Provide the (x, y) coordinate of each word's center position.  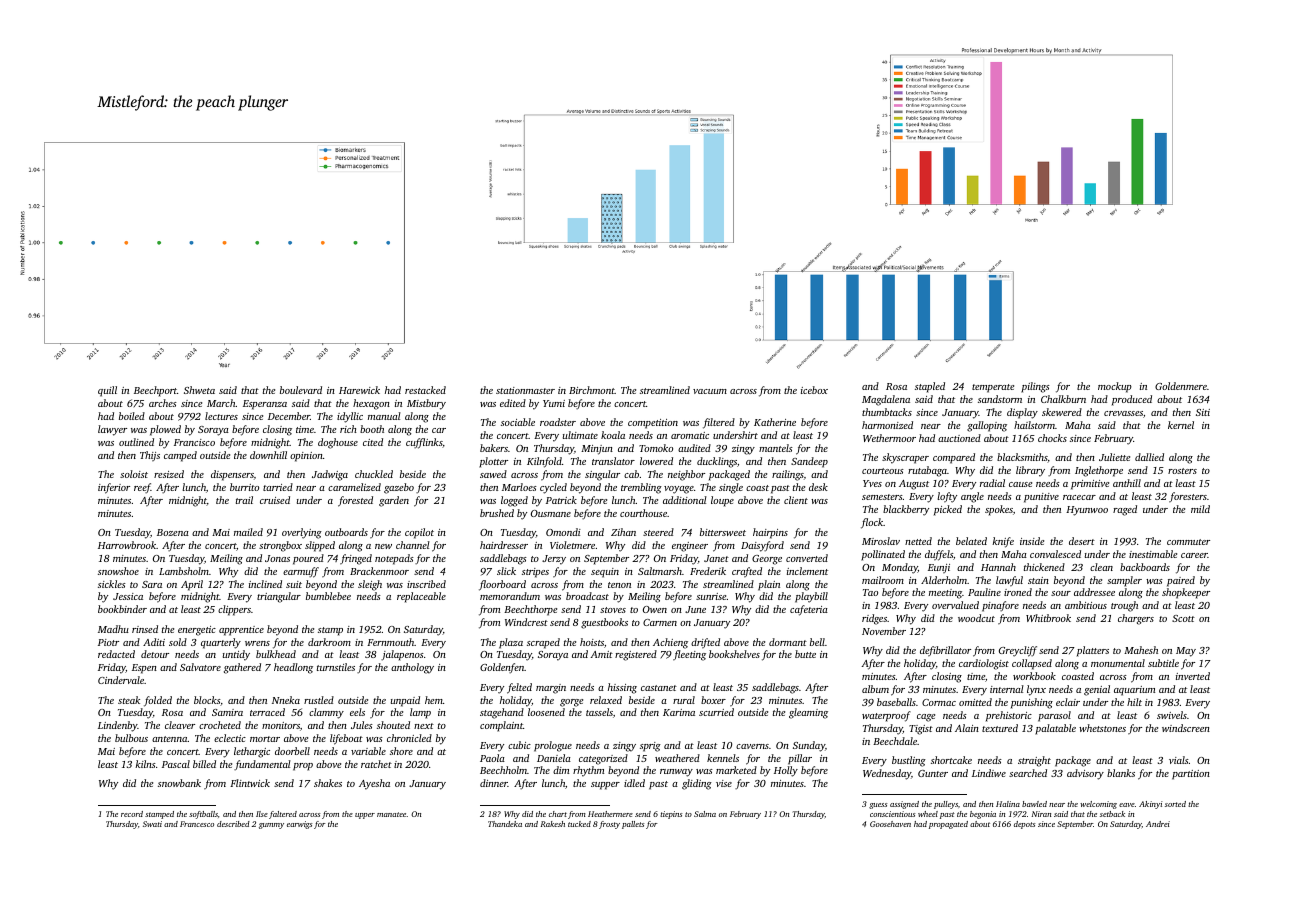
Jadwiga (330, 475)
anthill (1127, 483)
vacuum (710, 391)
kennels (723, 758)
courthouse (643, 513)
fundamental (262, 765)
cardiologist (984, 664)
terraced (267, 712)
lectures (221, 416)
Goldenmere (1181, 386)
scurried (716, 712)
